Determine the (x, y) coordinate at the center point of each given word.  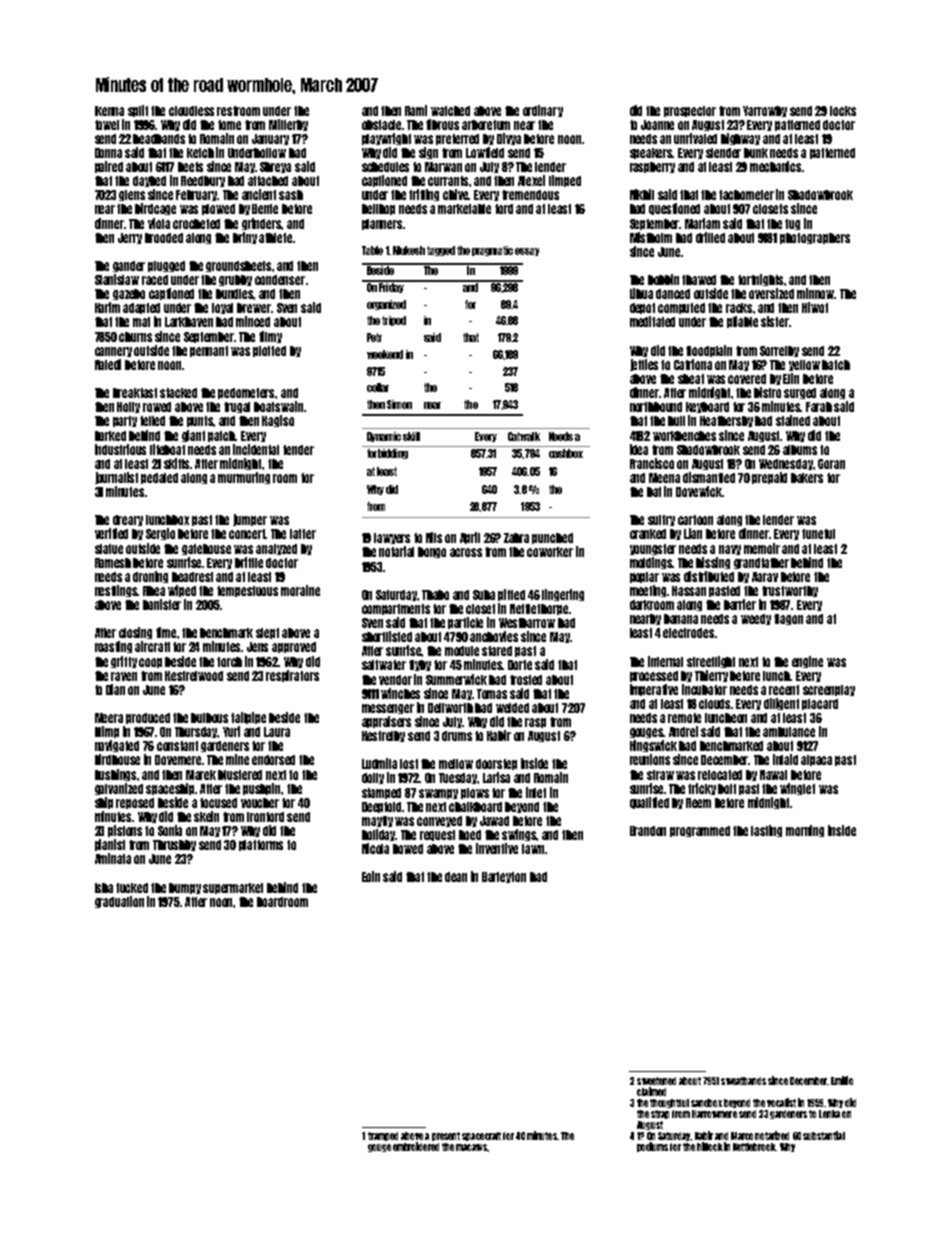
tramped (383, 1136)
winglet (797, 789)
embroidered (416, 1146)
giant (193, 436)
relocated (720, 775)
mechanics (776, 166)
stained (793, 420)
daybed (149, 181)
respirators (292, 676)
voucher (260, 803)
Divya (509, 139)
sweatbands (743, 1081)
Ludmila (379, 763)
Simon (399, 404)
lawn (533, 849)
